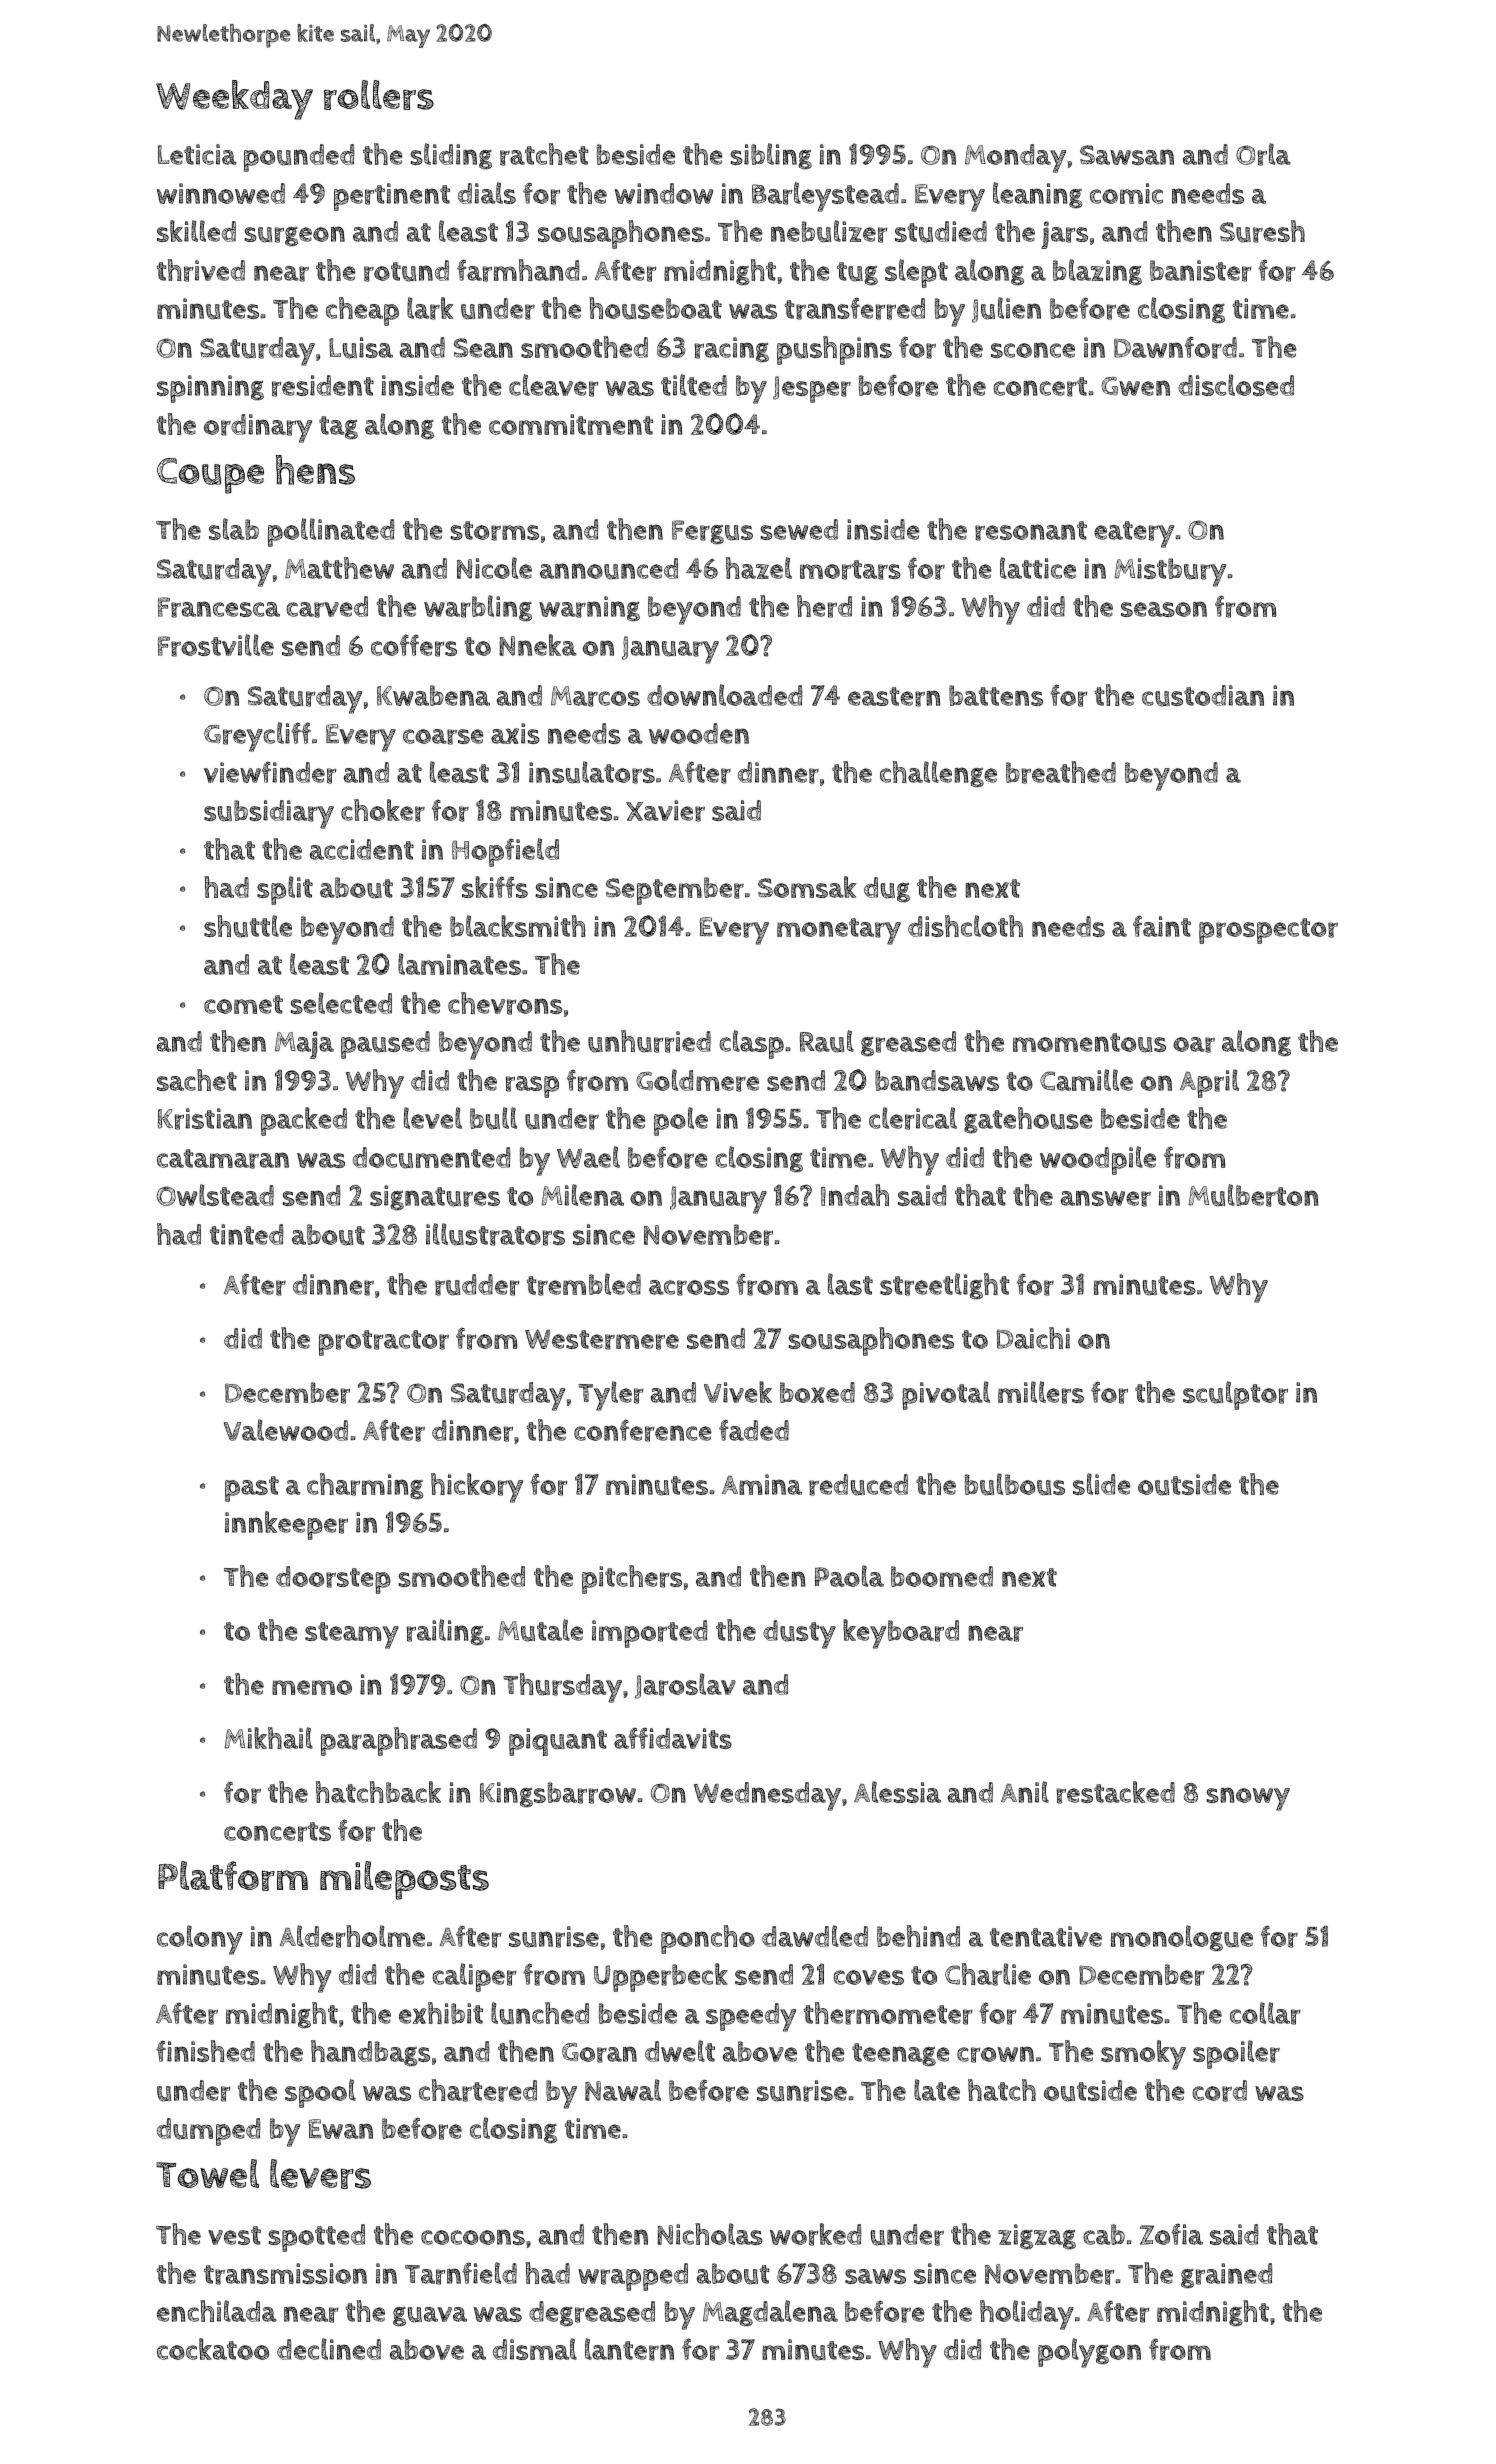  Describe the element at coordinates (650, 1634) in the screenshot. I see `imported` at that location.
